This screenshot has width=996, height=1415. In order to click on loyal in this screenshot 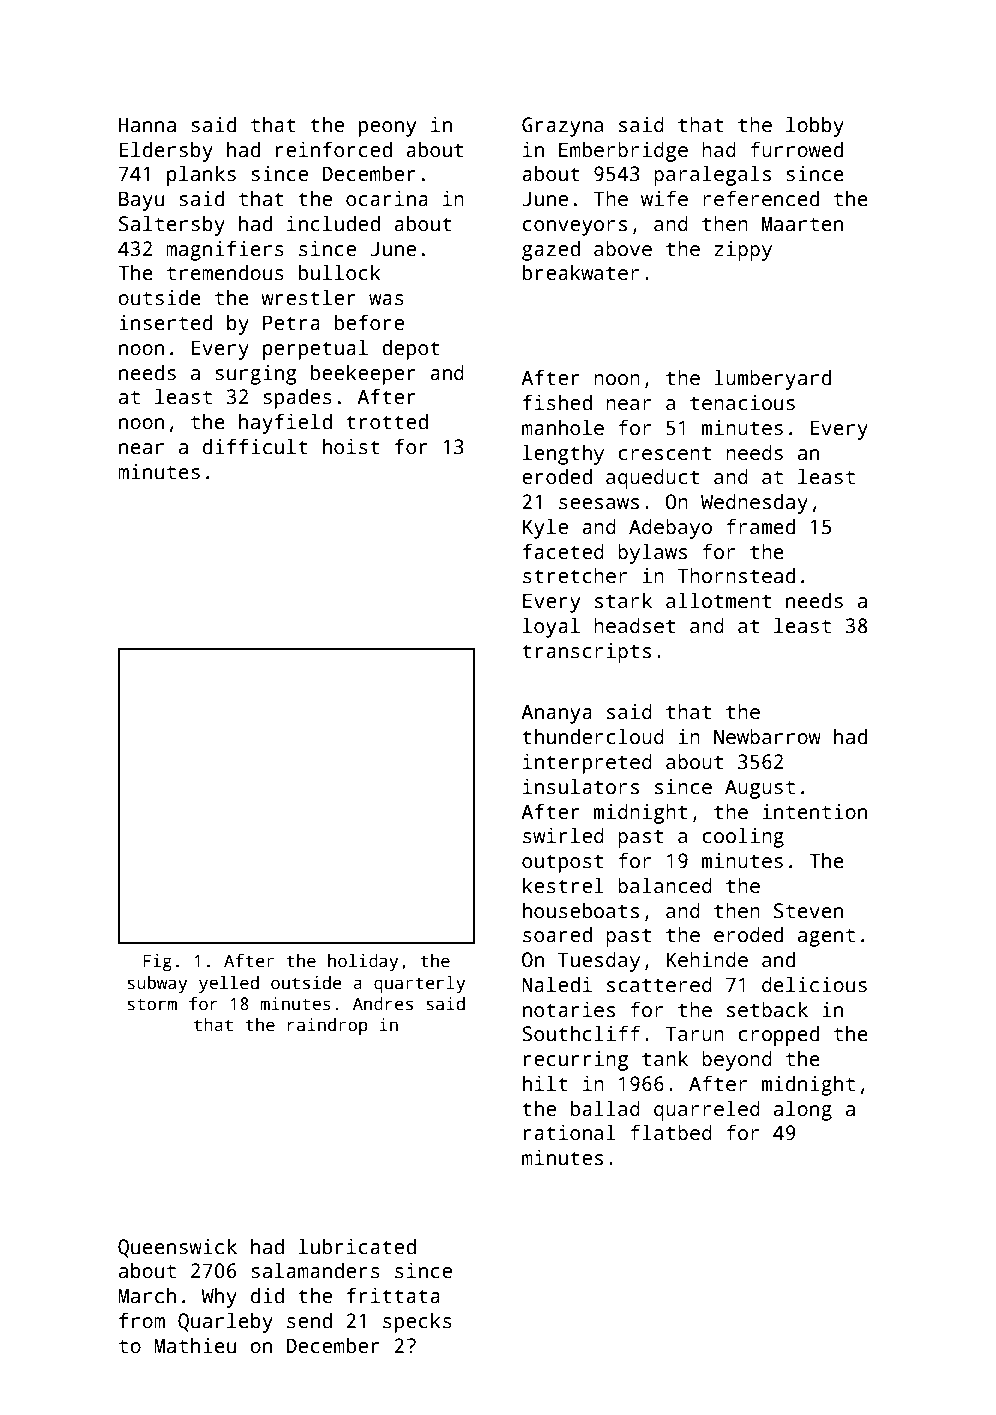, I will do `click(551, 627)`.
